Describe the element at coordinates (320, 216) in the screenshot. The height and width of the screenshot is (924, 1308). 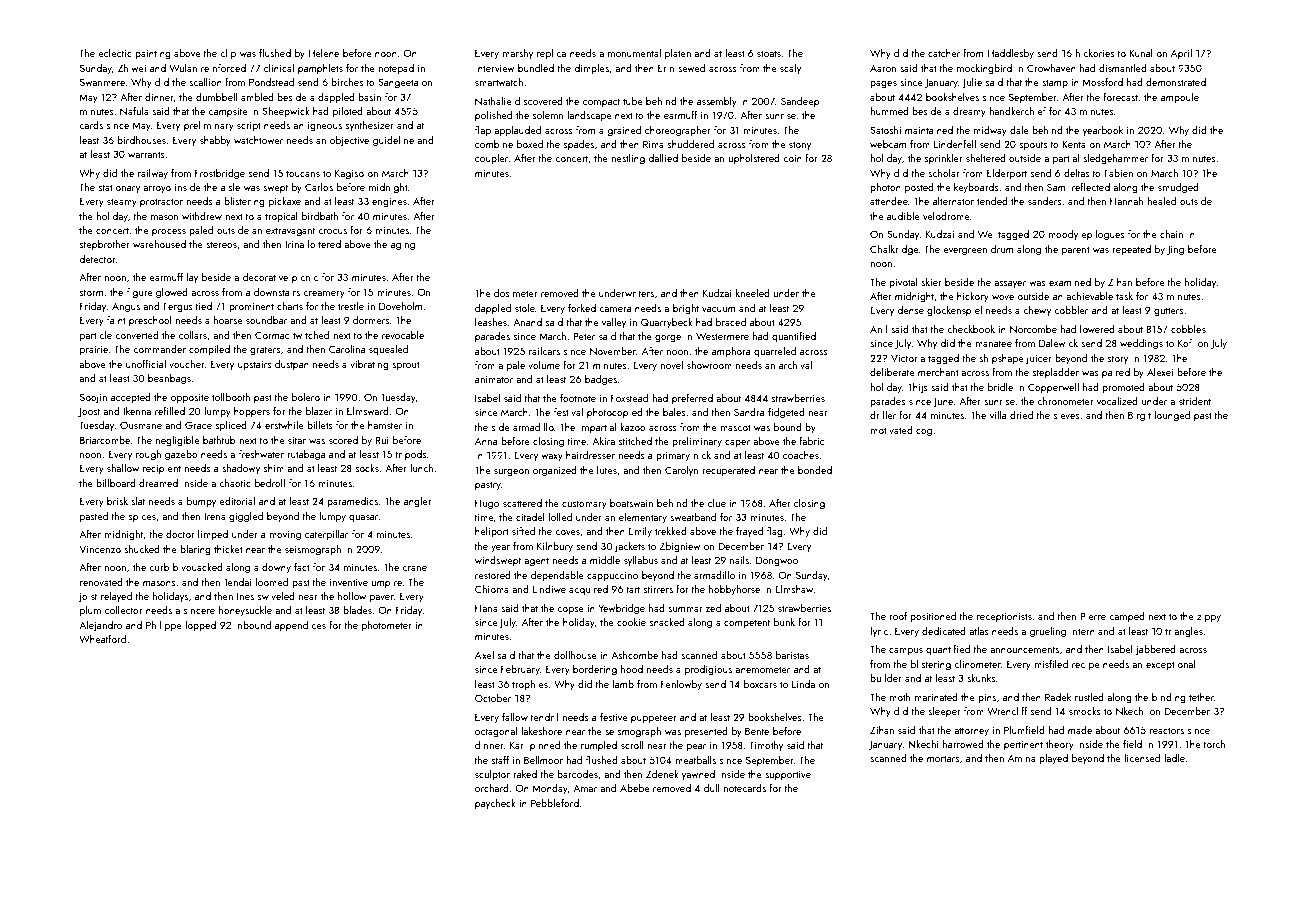
I see `birdbath` at that location.
